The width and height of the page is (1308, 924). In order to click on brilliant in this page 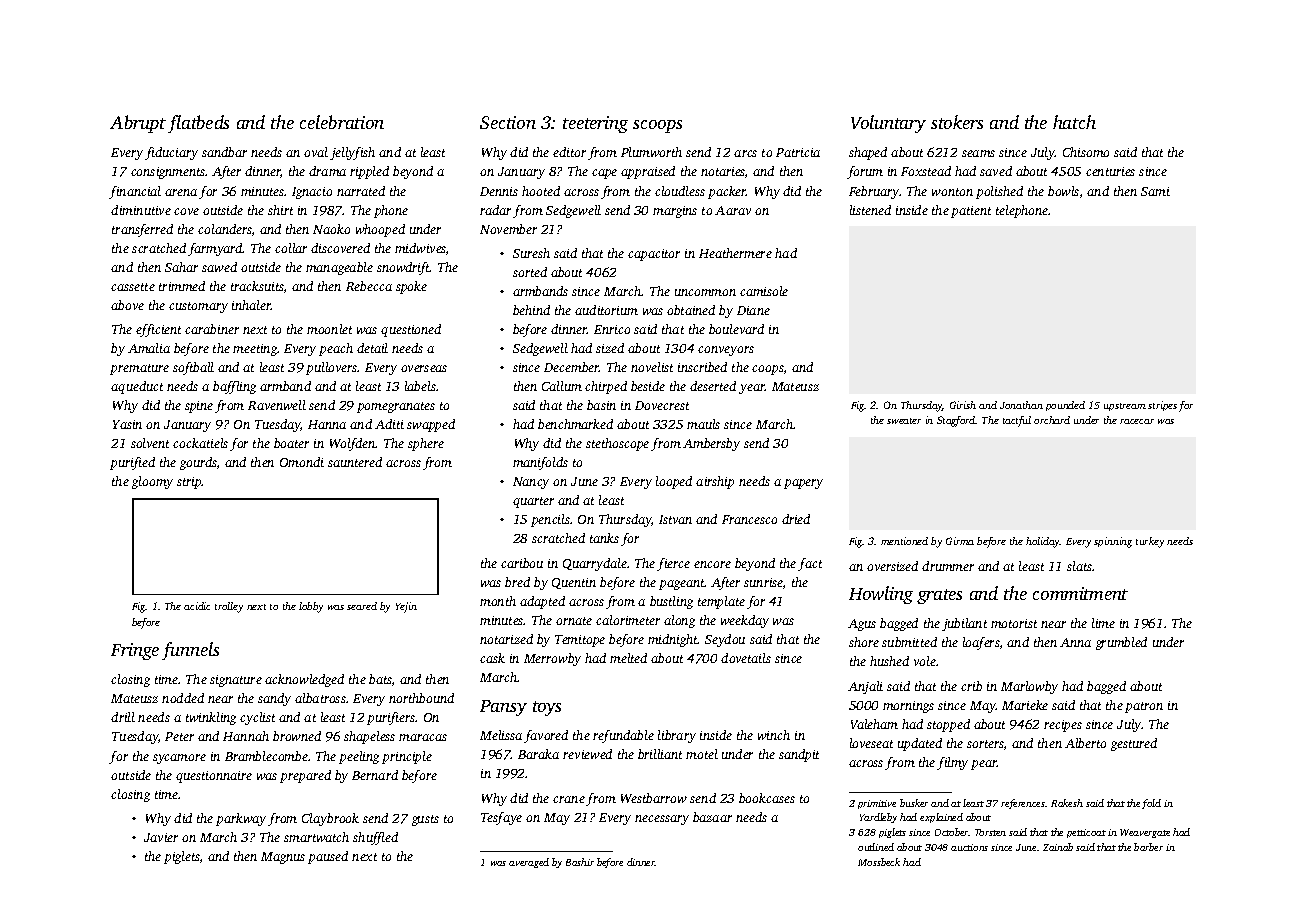, I will do `click(660, 754)`.
